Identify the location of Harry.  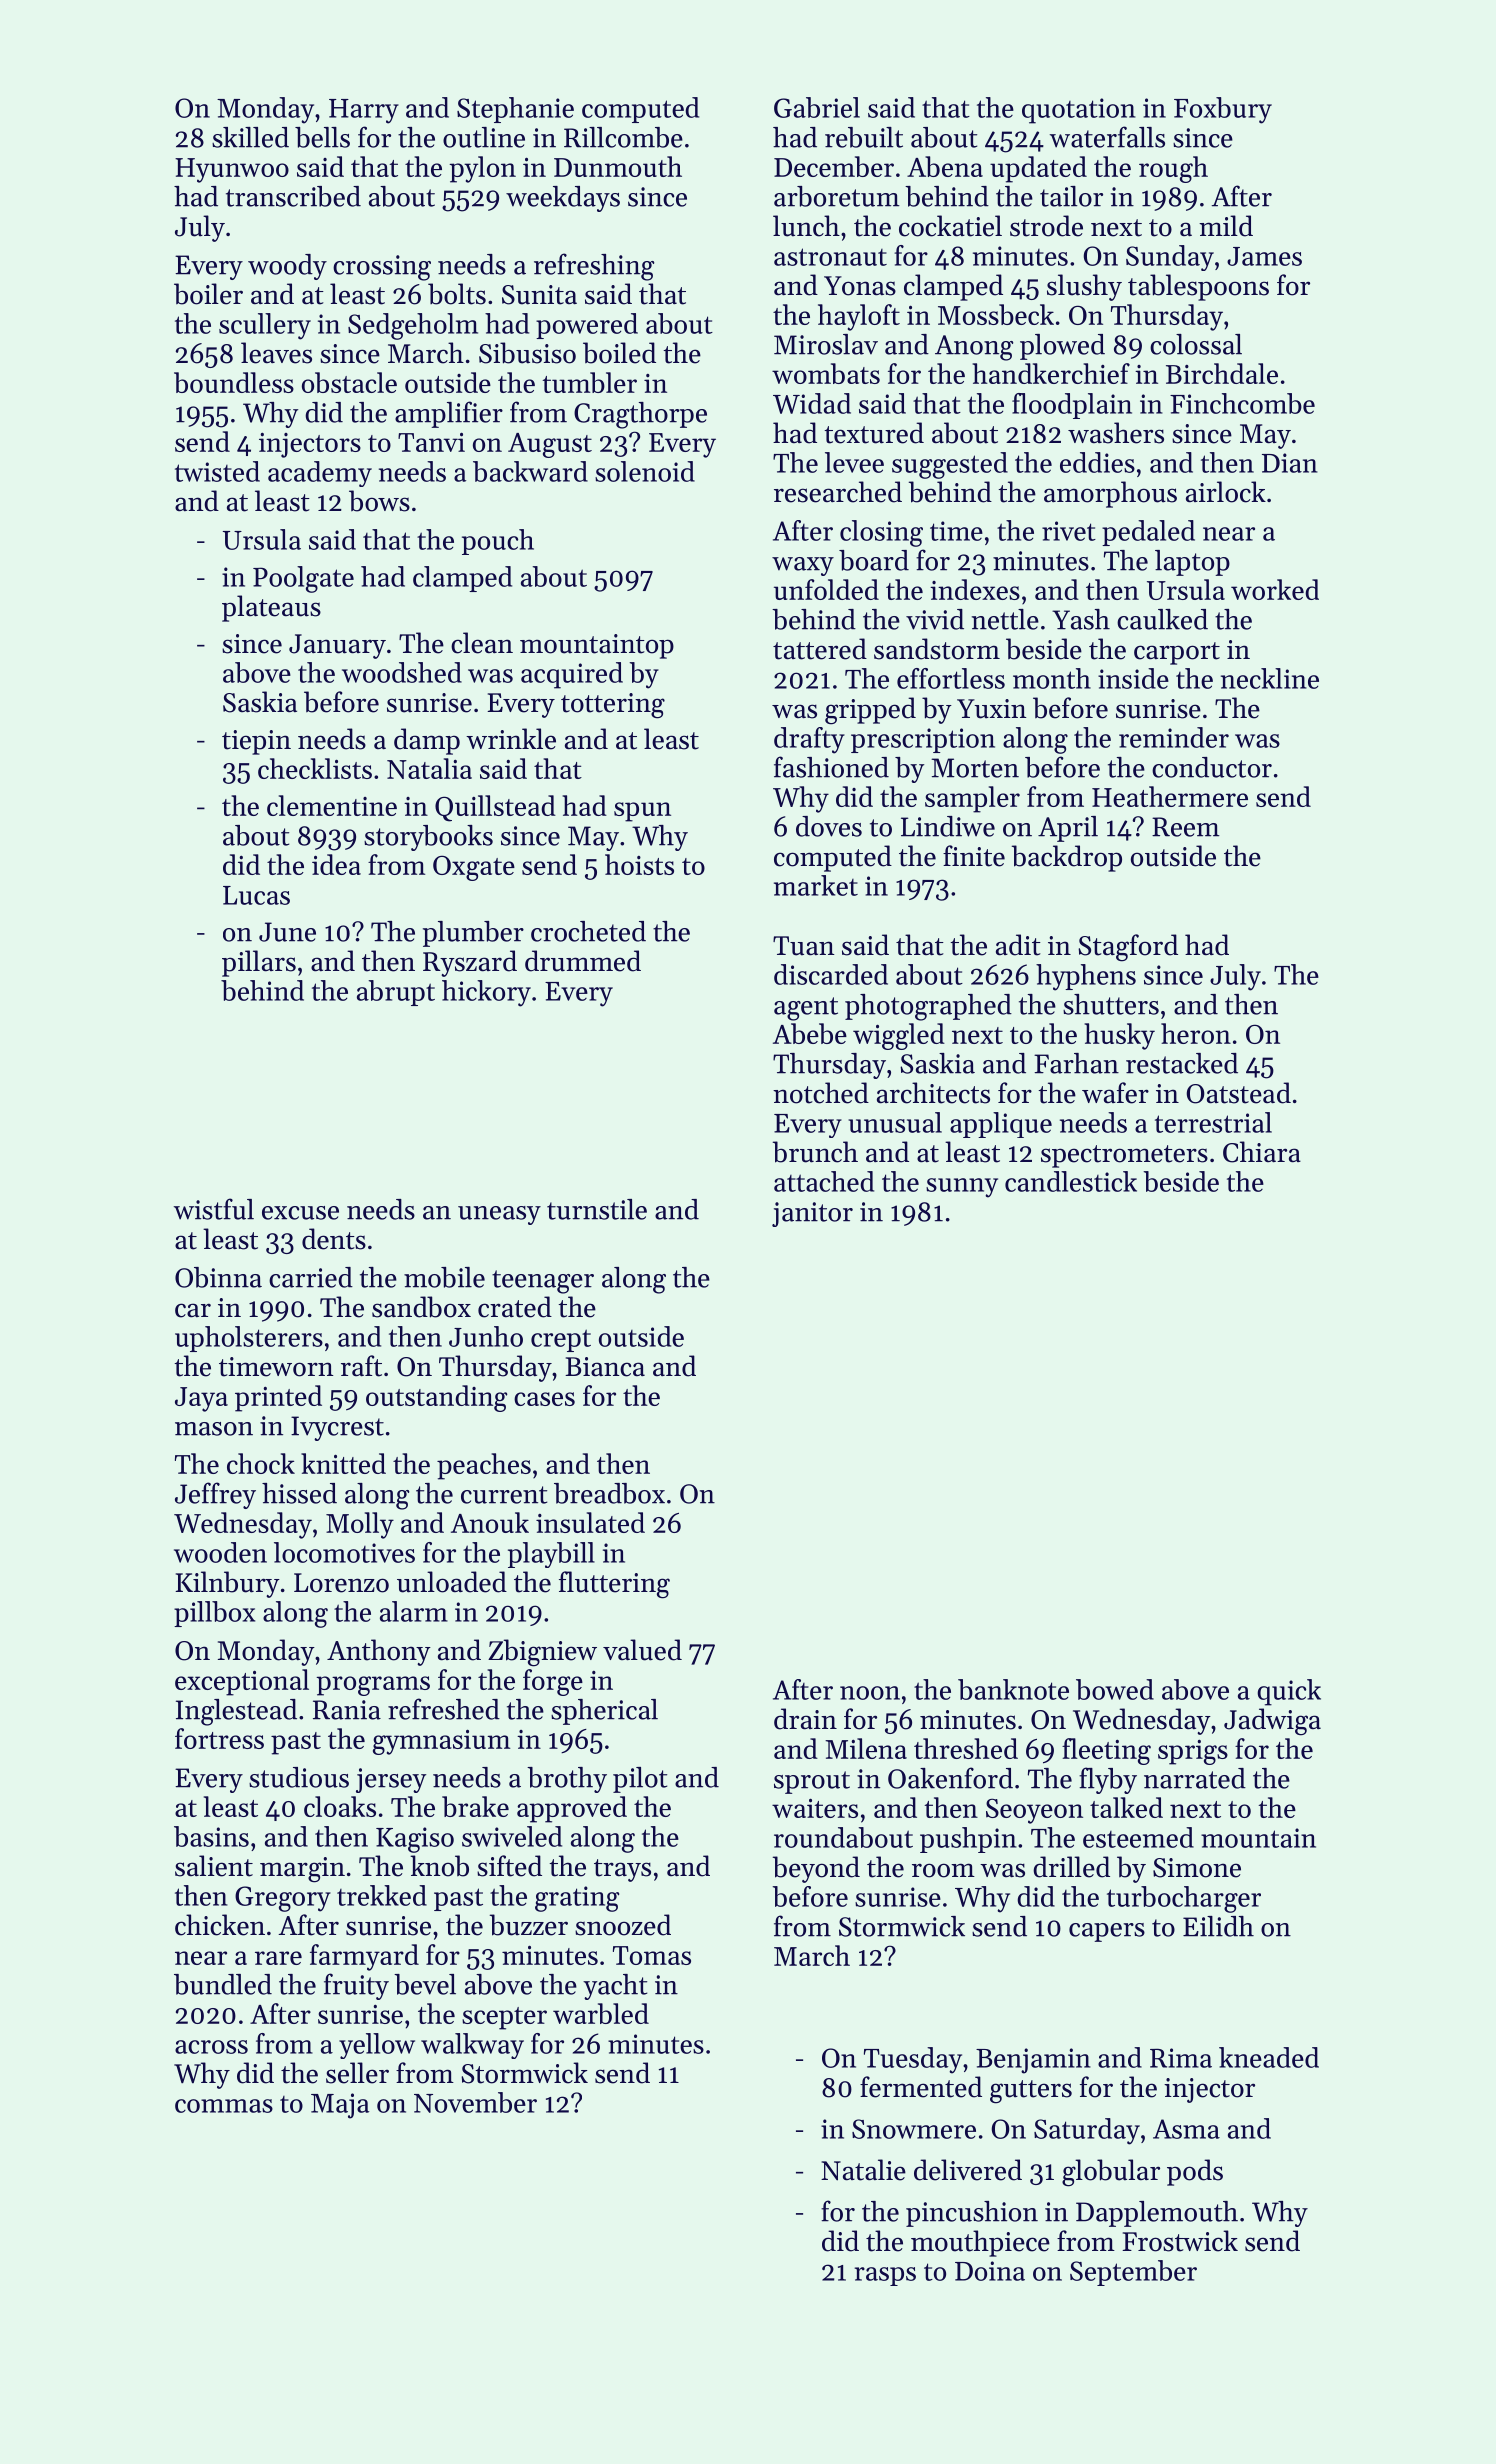
(364, 111).
